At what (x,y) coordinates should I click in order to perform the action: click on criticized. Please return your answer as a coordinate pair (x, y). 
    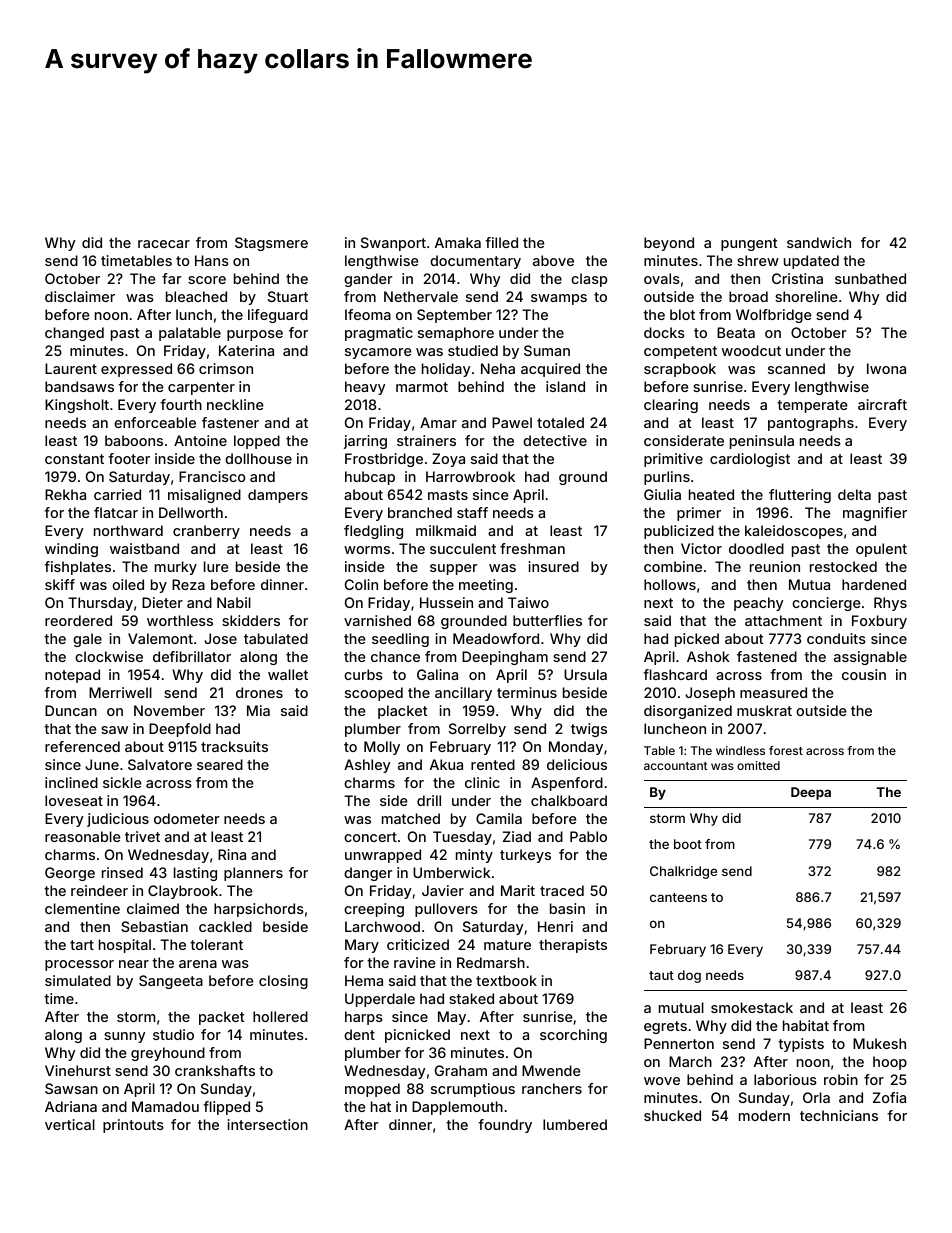
    Looking at the image, I should click on (418, 944).
